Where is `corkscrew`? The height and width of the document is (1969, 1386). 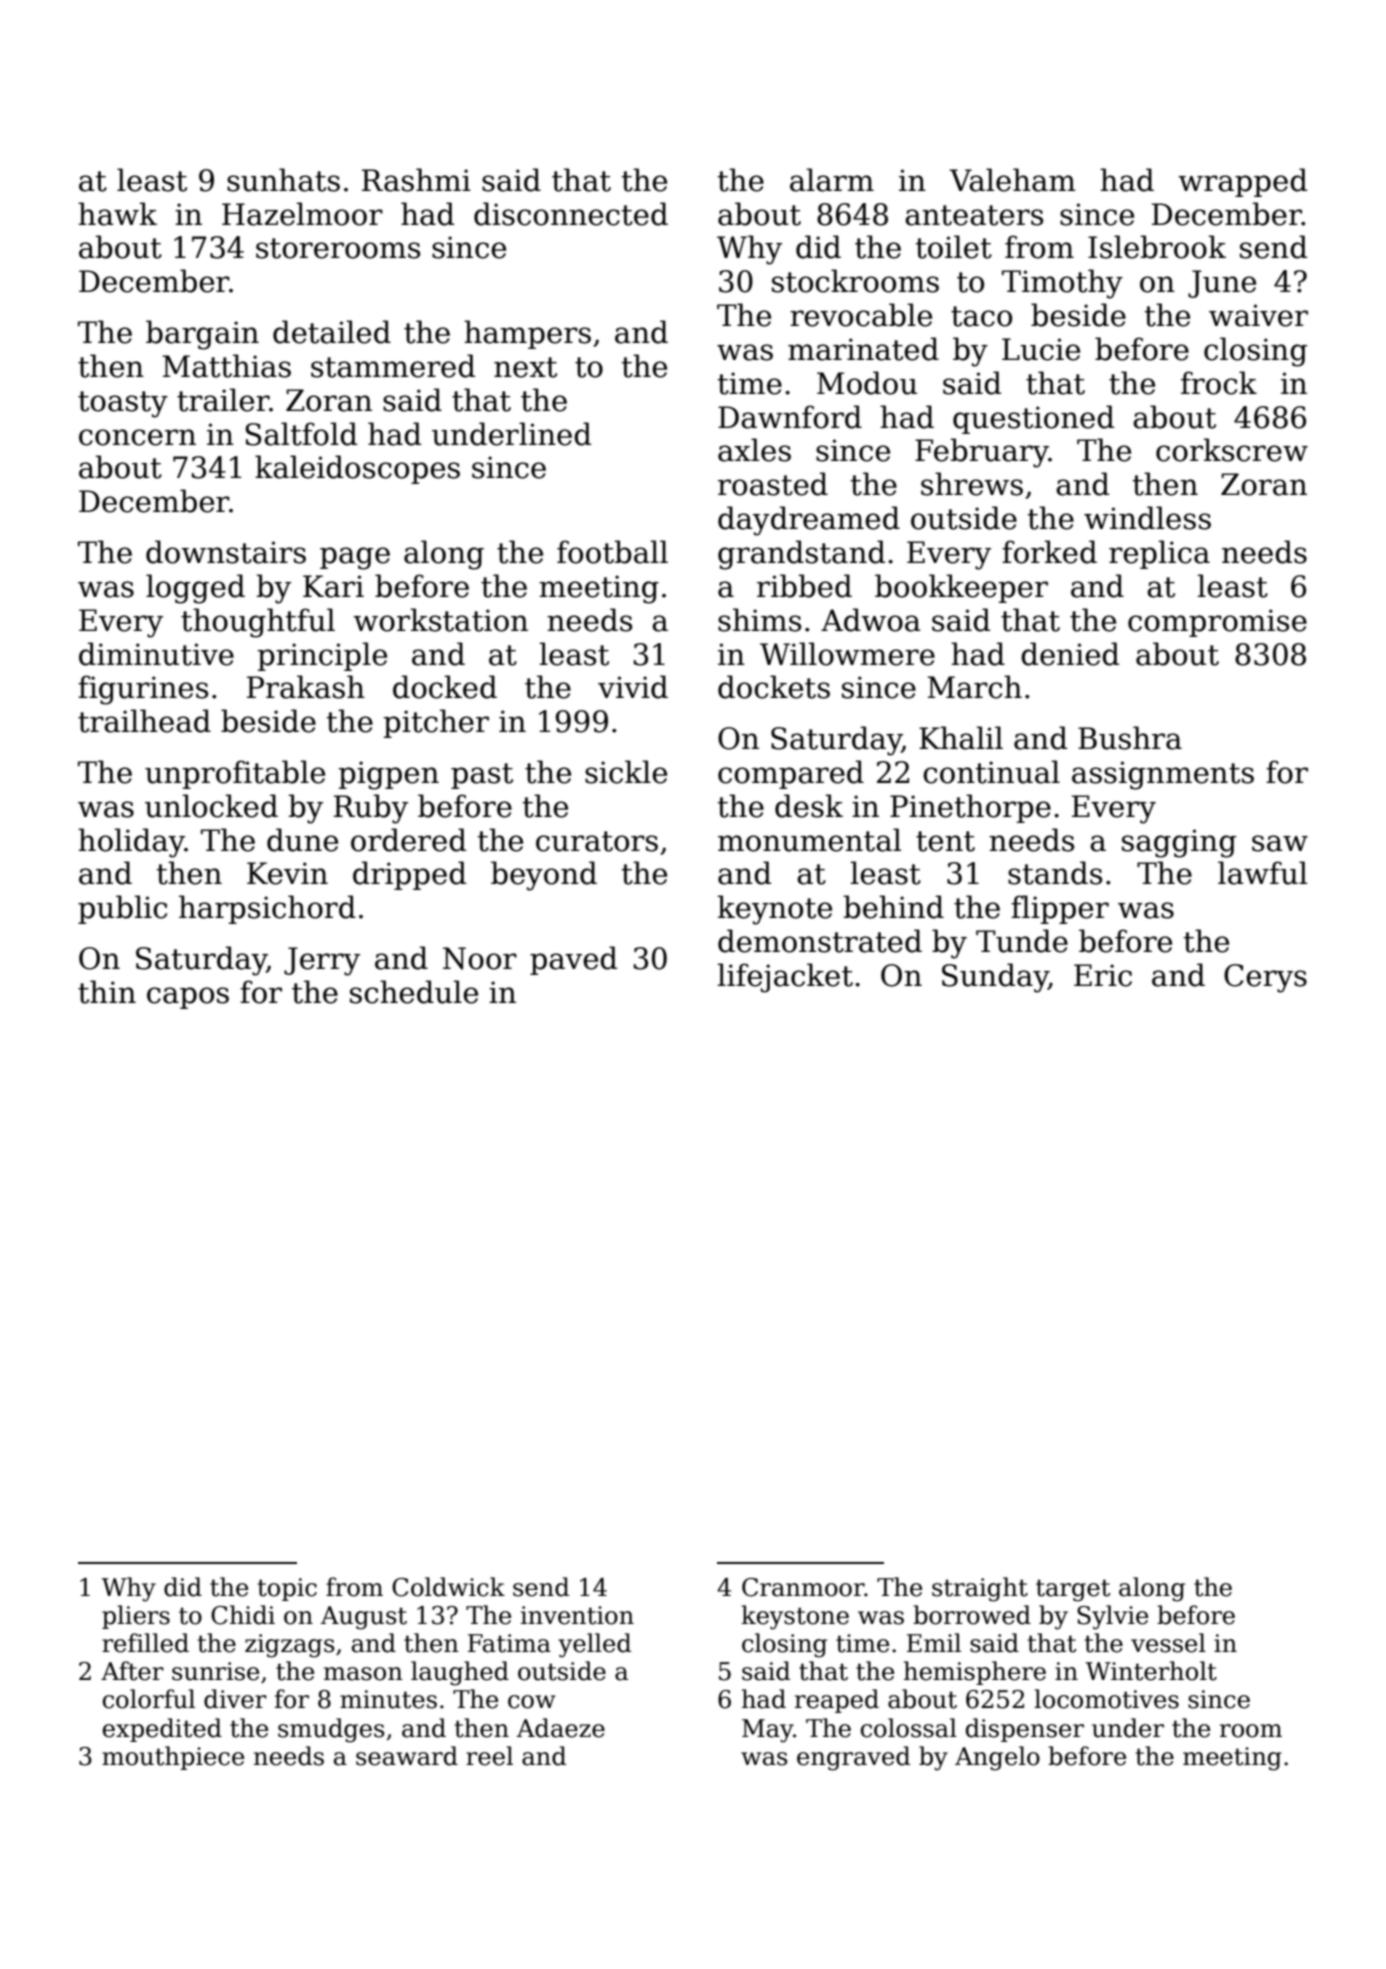
corkscrew is located at coordinates (1232, 450).
